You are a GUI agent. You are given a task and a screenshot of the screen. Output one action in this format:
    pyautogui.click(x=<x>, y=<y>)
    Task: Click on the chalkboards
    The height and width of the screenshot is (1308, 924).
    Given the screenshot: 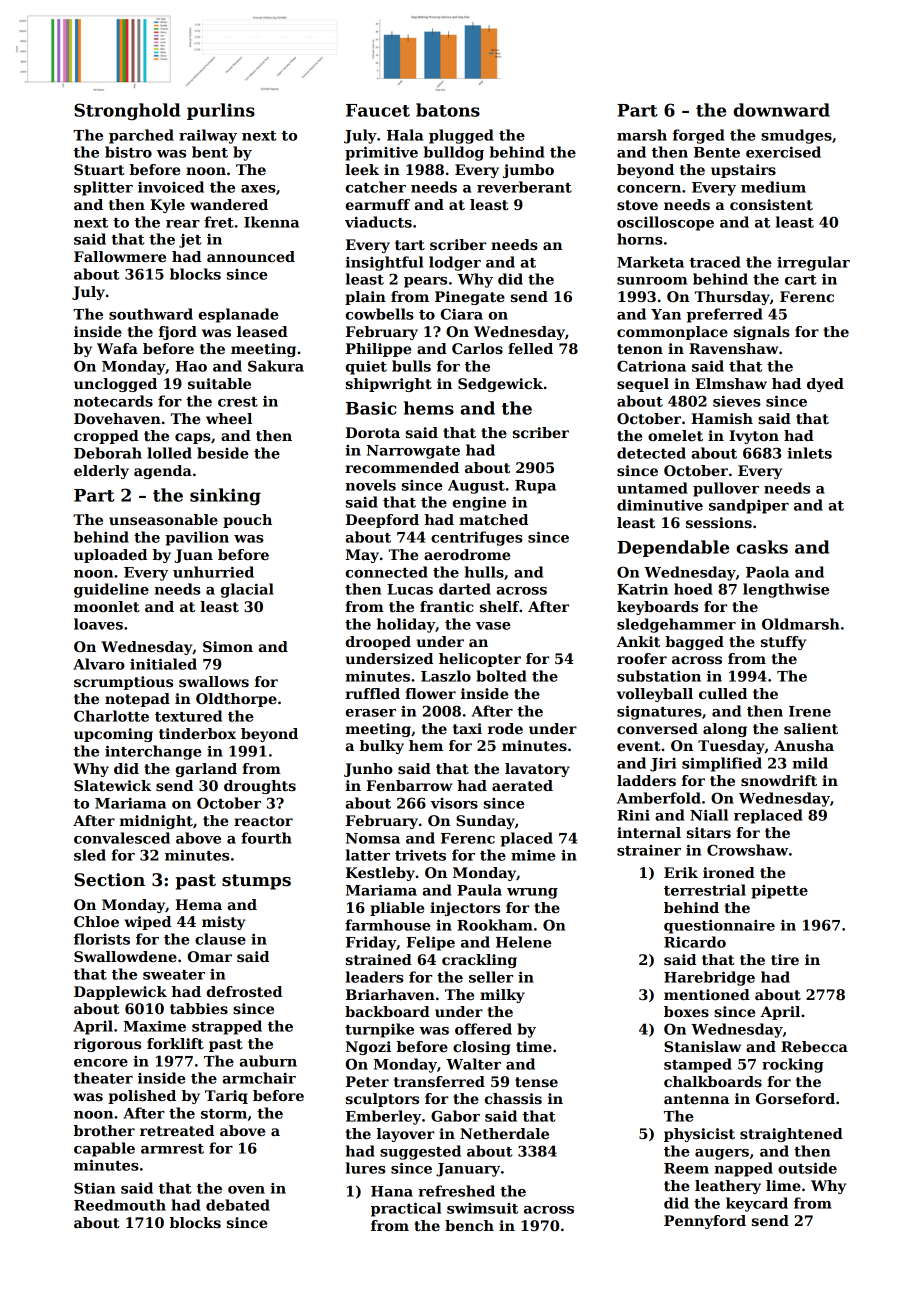 What is the action you would take?
    pyautogui.click(x=713, y=1081)
